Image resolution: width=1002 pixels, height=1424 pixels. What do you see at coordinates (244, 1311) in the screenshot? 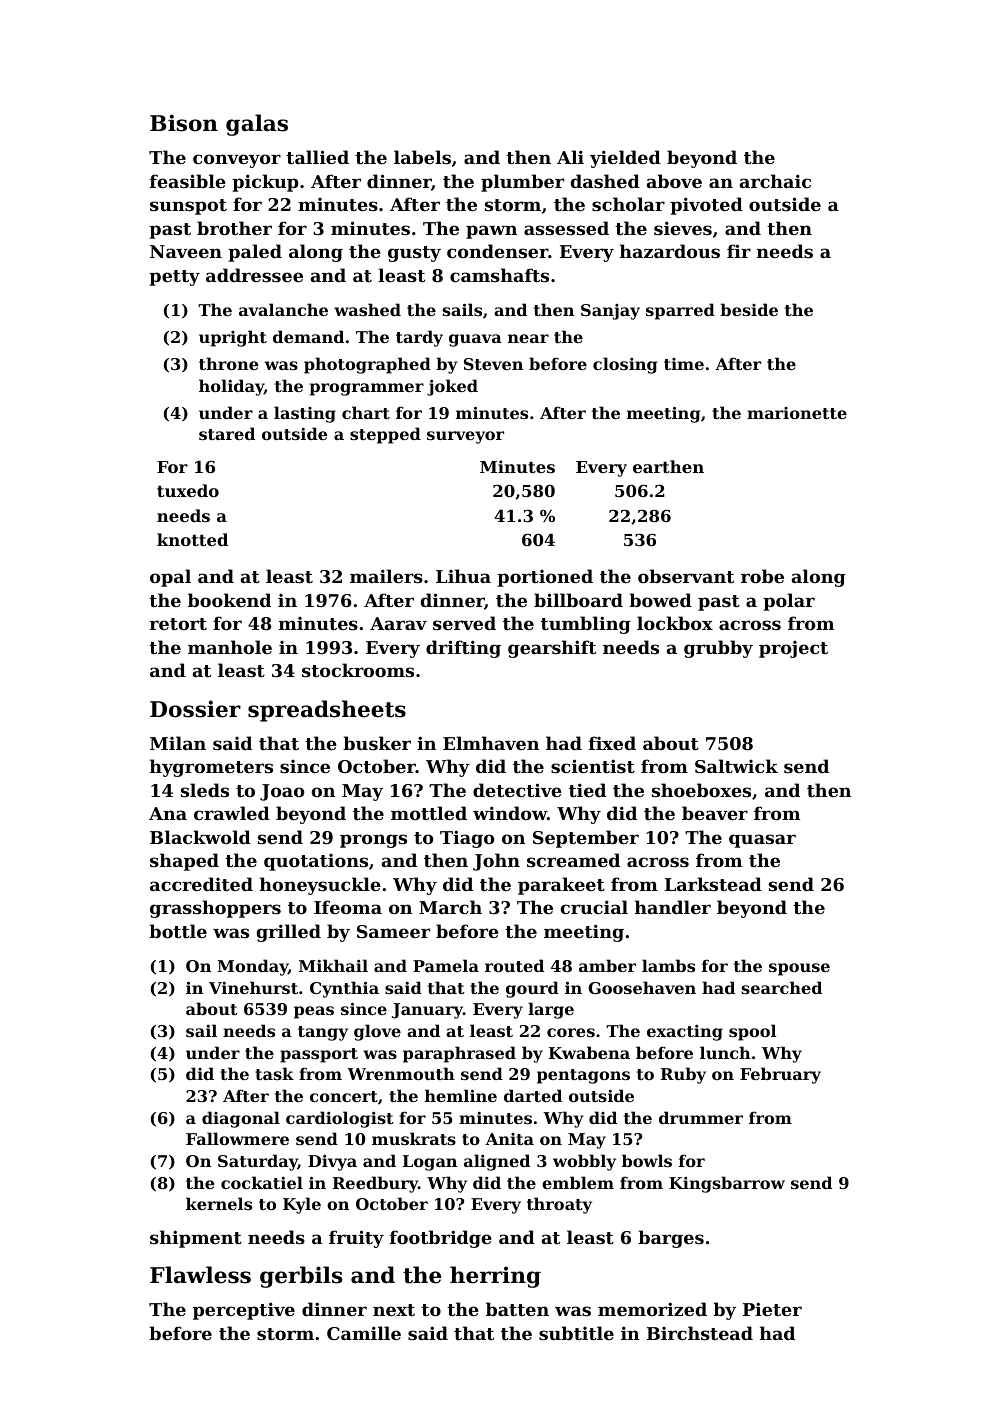
I see `perceptive` at bounding box center [244, 1311].
